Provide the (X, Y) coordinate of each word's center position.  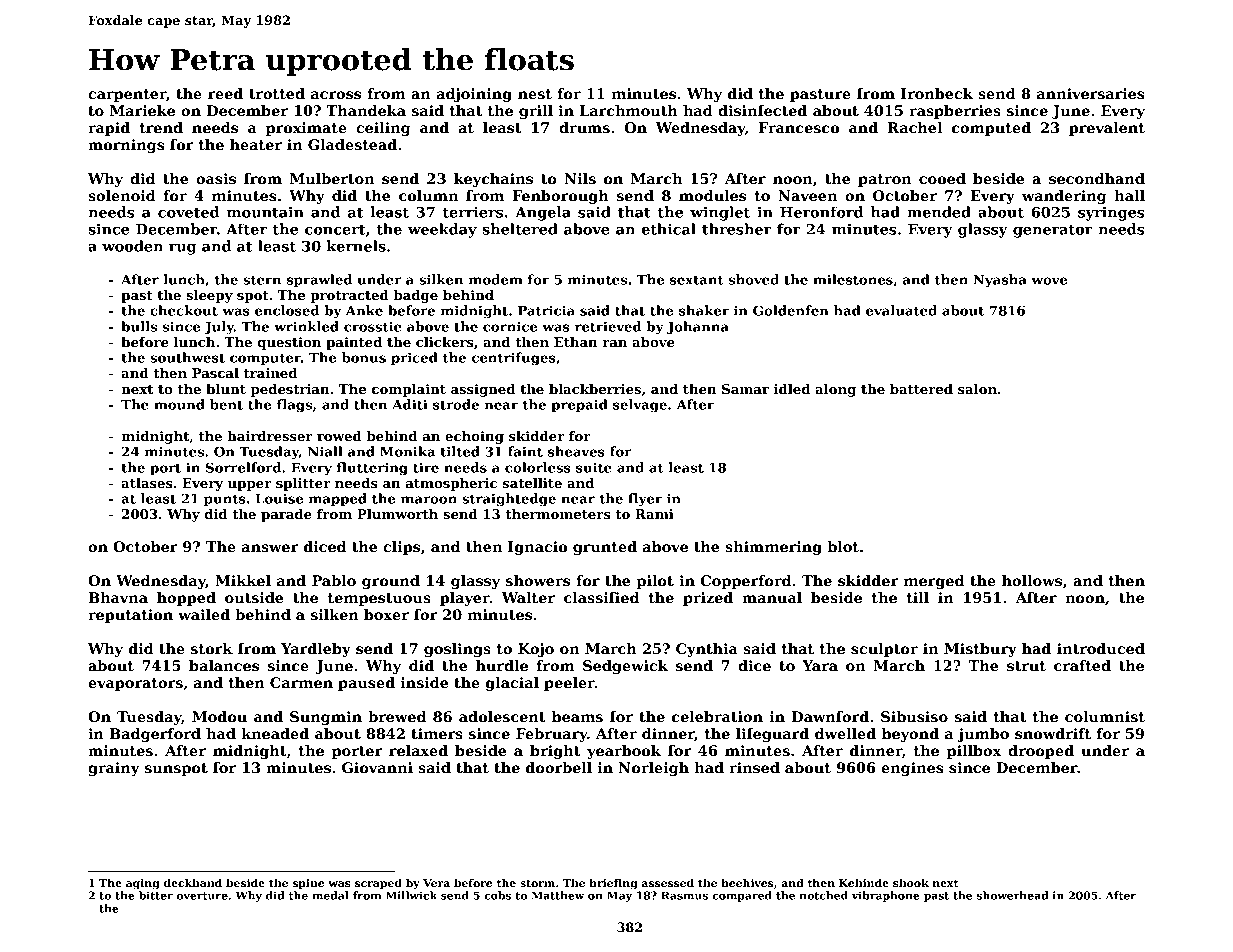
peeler (569, 684)
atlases (147, 483)
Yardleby (316, 650)
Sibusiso (914, 716)
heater (256, 144)
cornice (510, 326)
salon (977, 389)
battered (921, 389)
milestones (853, 279)
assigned (483, 390)
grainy (114, 769)
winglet (720, 213)
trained (271, 373)
